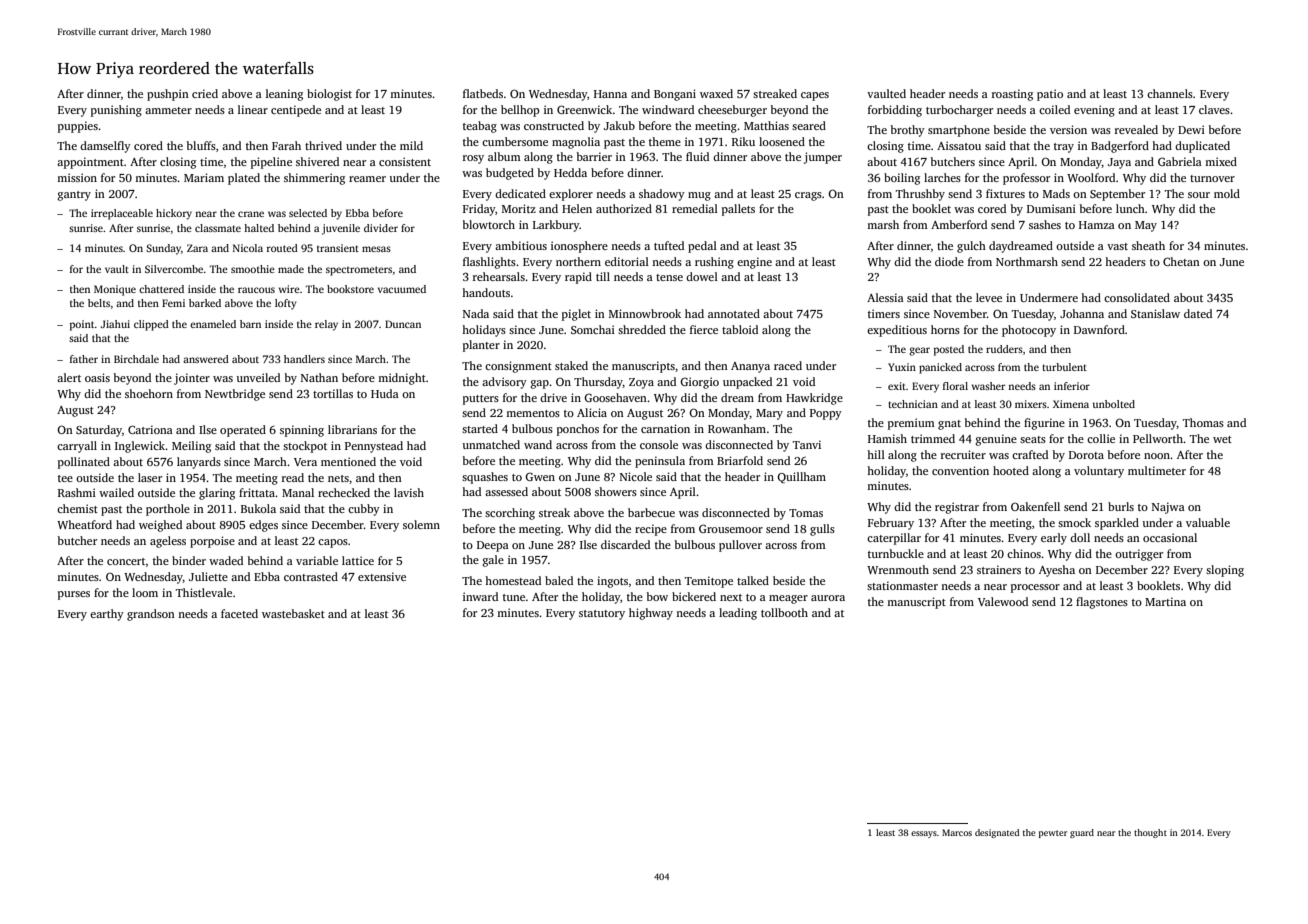  Describe the element at coordinates (668, 109) in the screenshot. I see `windward` at that location.
